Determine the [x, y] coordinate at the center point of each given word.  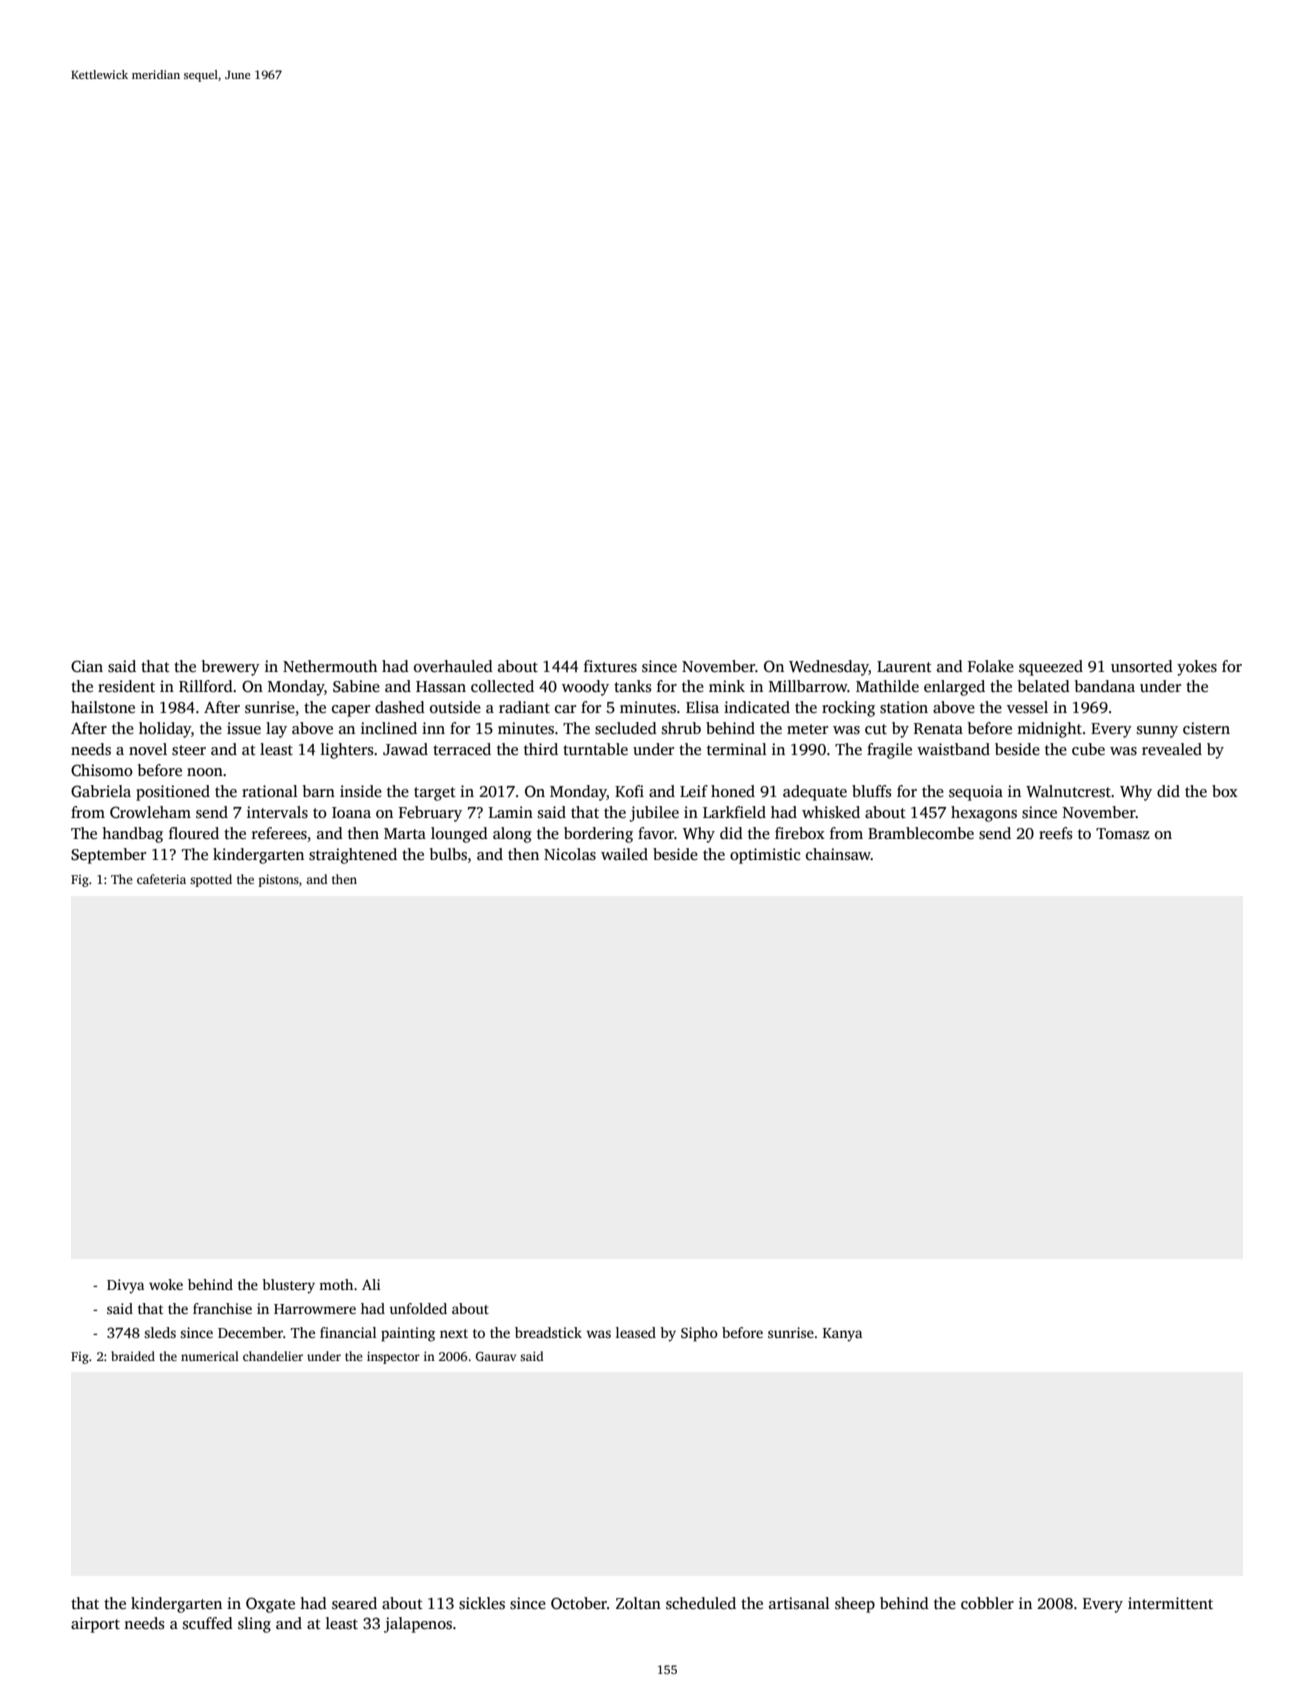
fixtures [610, 666]
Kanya [842, 1335]
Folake [991, 666]
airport [95, 1625]
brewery [231, 668]
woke [166, 1284]
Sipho [699, 1334]
